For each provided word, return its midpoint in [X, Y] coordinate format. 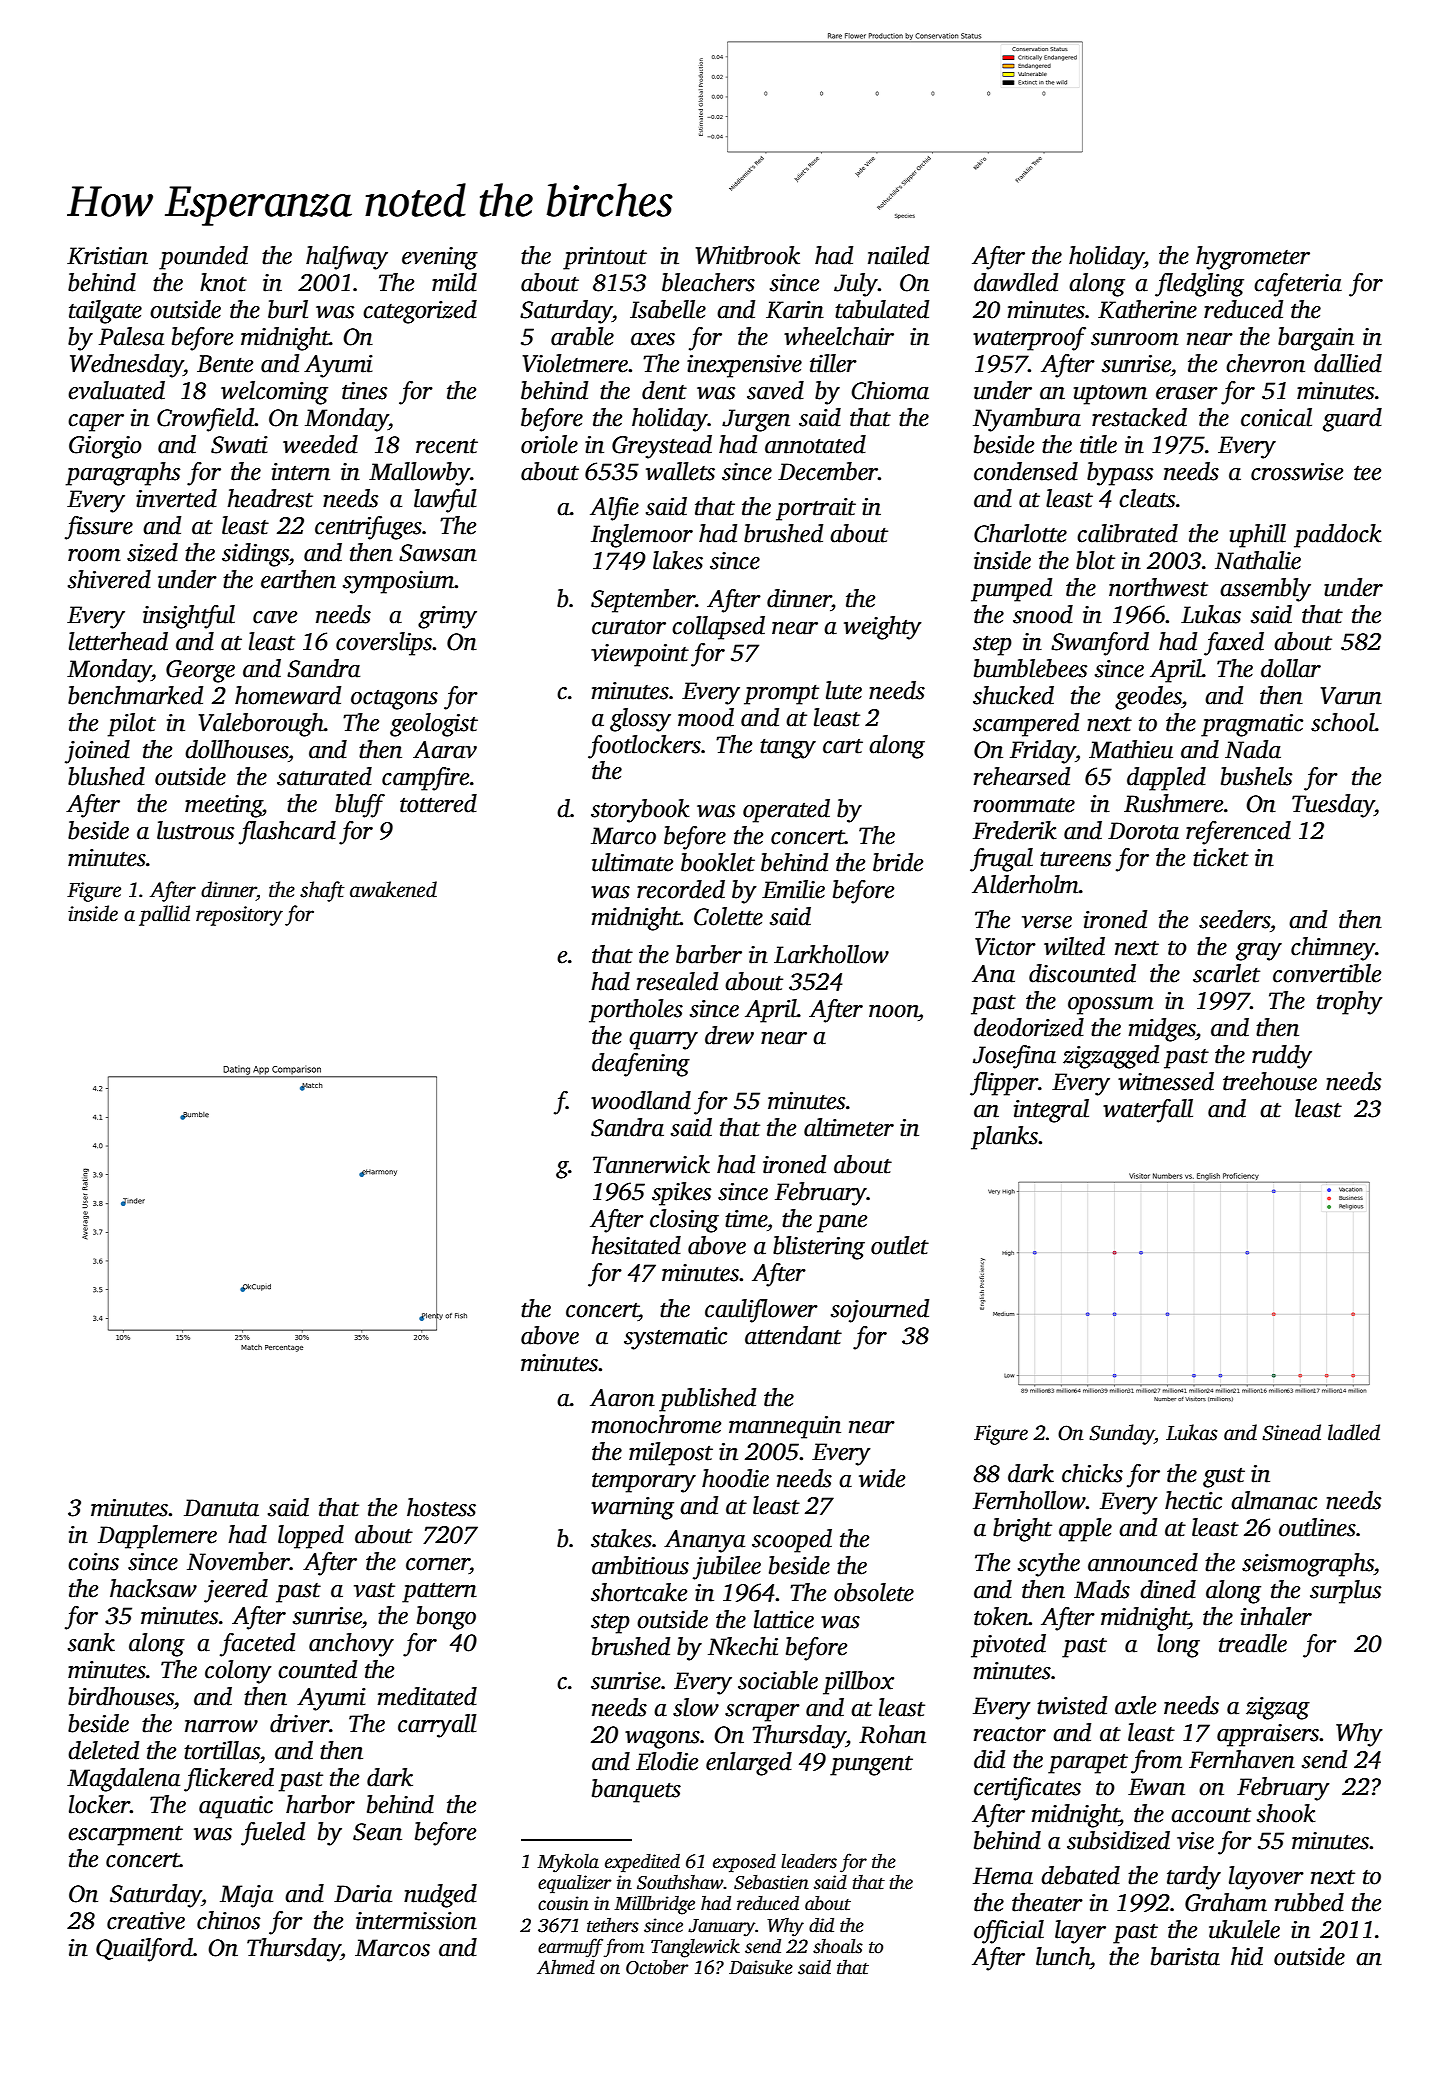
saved [775, 390]
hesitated [636, 1245]
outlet [900, 1245]
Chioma [890, 390]
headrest [270, 498]
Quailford [144, 1950]
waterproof [1029, 339]
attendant [793, 1335]
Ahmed [566, 1967]
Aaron [622, 1398]
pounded [203, 258]
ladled [1354, 1432]
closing [684, 1221]
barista [1185, 1956]
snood [1043, 614]
